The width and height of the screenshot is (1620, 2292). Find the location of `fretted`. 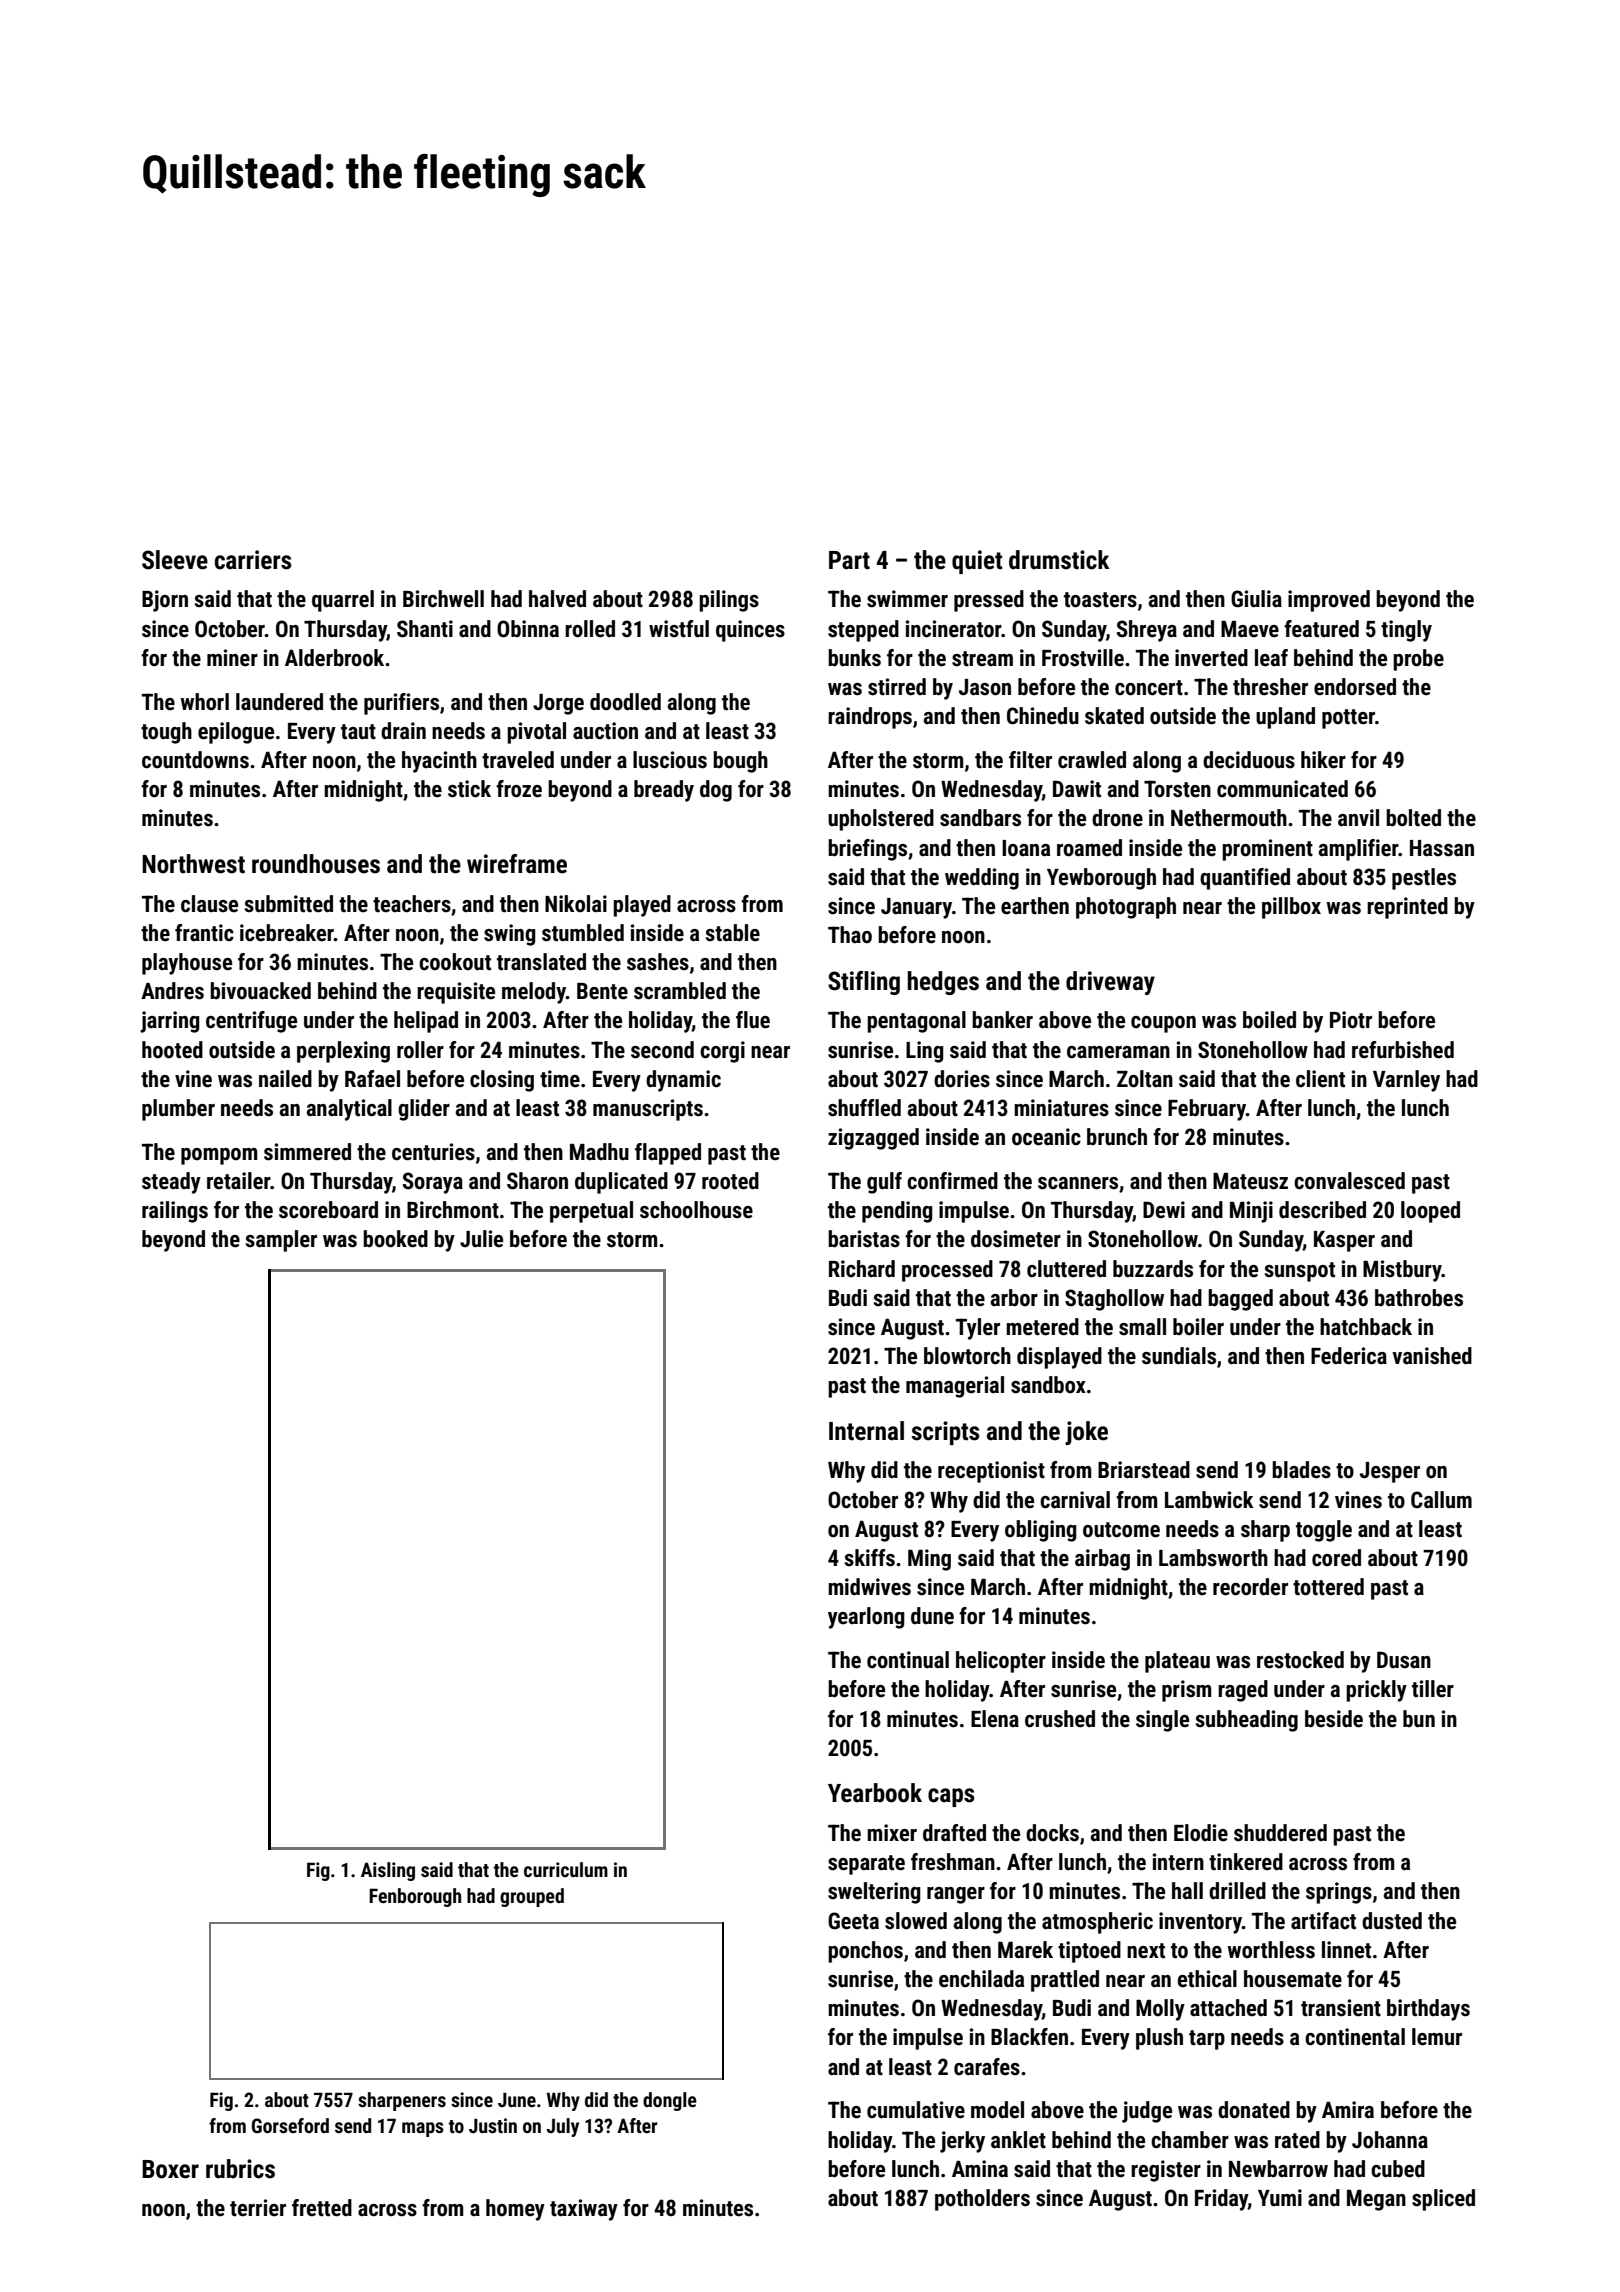

fretted is located at coordinates (322, 2208).
